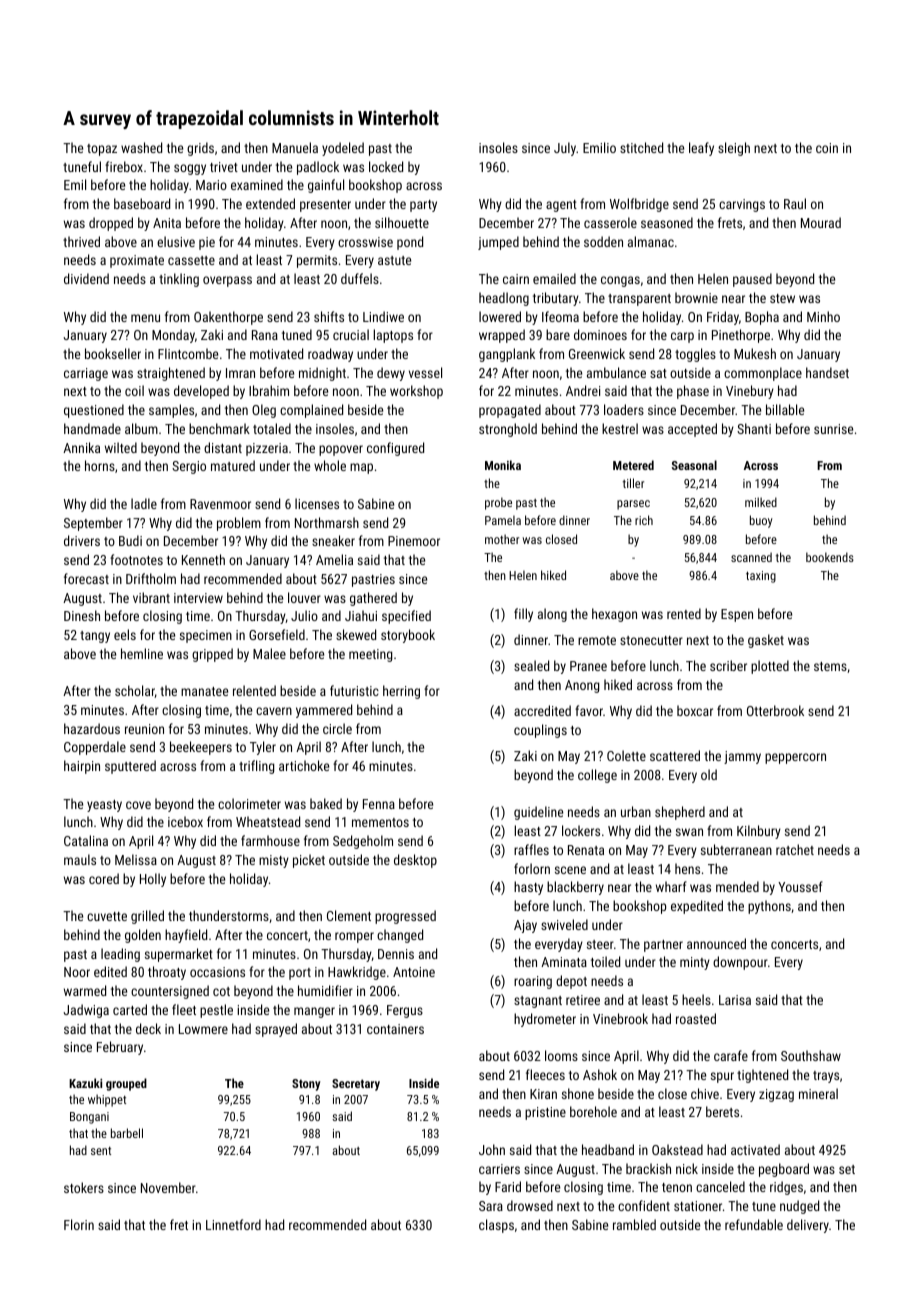 The image size is (924, 1308). I want to click on Florin, so click(79, 1224).
